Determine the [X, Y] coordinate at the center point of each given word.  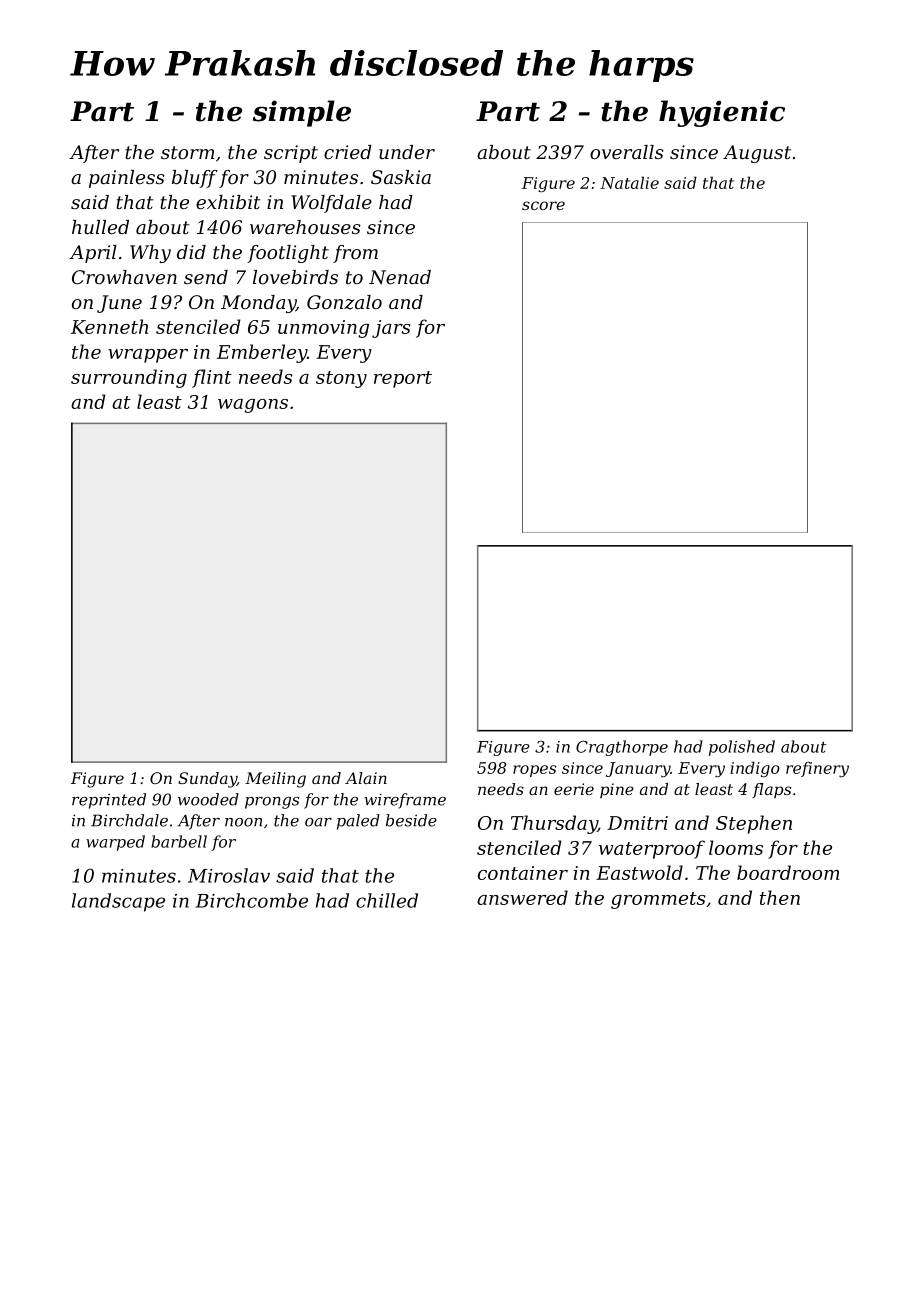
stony [341, 379]
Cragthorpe [622, 748]
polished [742, 748]
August [757, 154]
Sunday [207, 780]
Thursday [554, 824]
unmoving [323, 329]
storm [188, 152]
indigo [755, 769]
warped [115, 843]
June [119, 304]
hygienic [722, 113]
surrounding [129, 378]
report [403, 379]
